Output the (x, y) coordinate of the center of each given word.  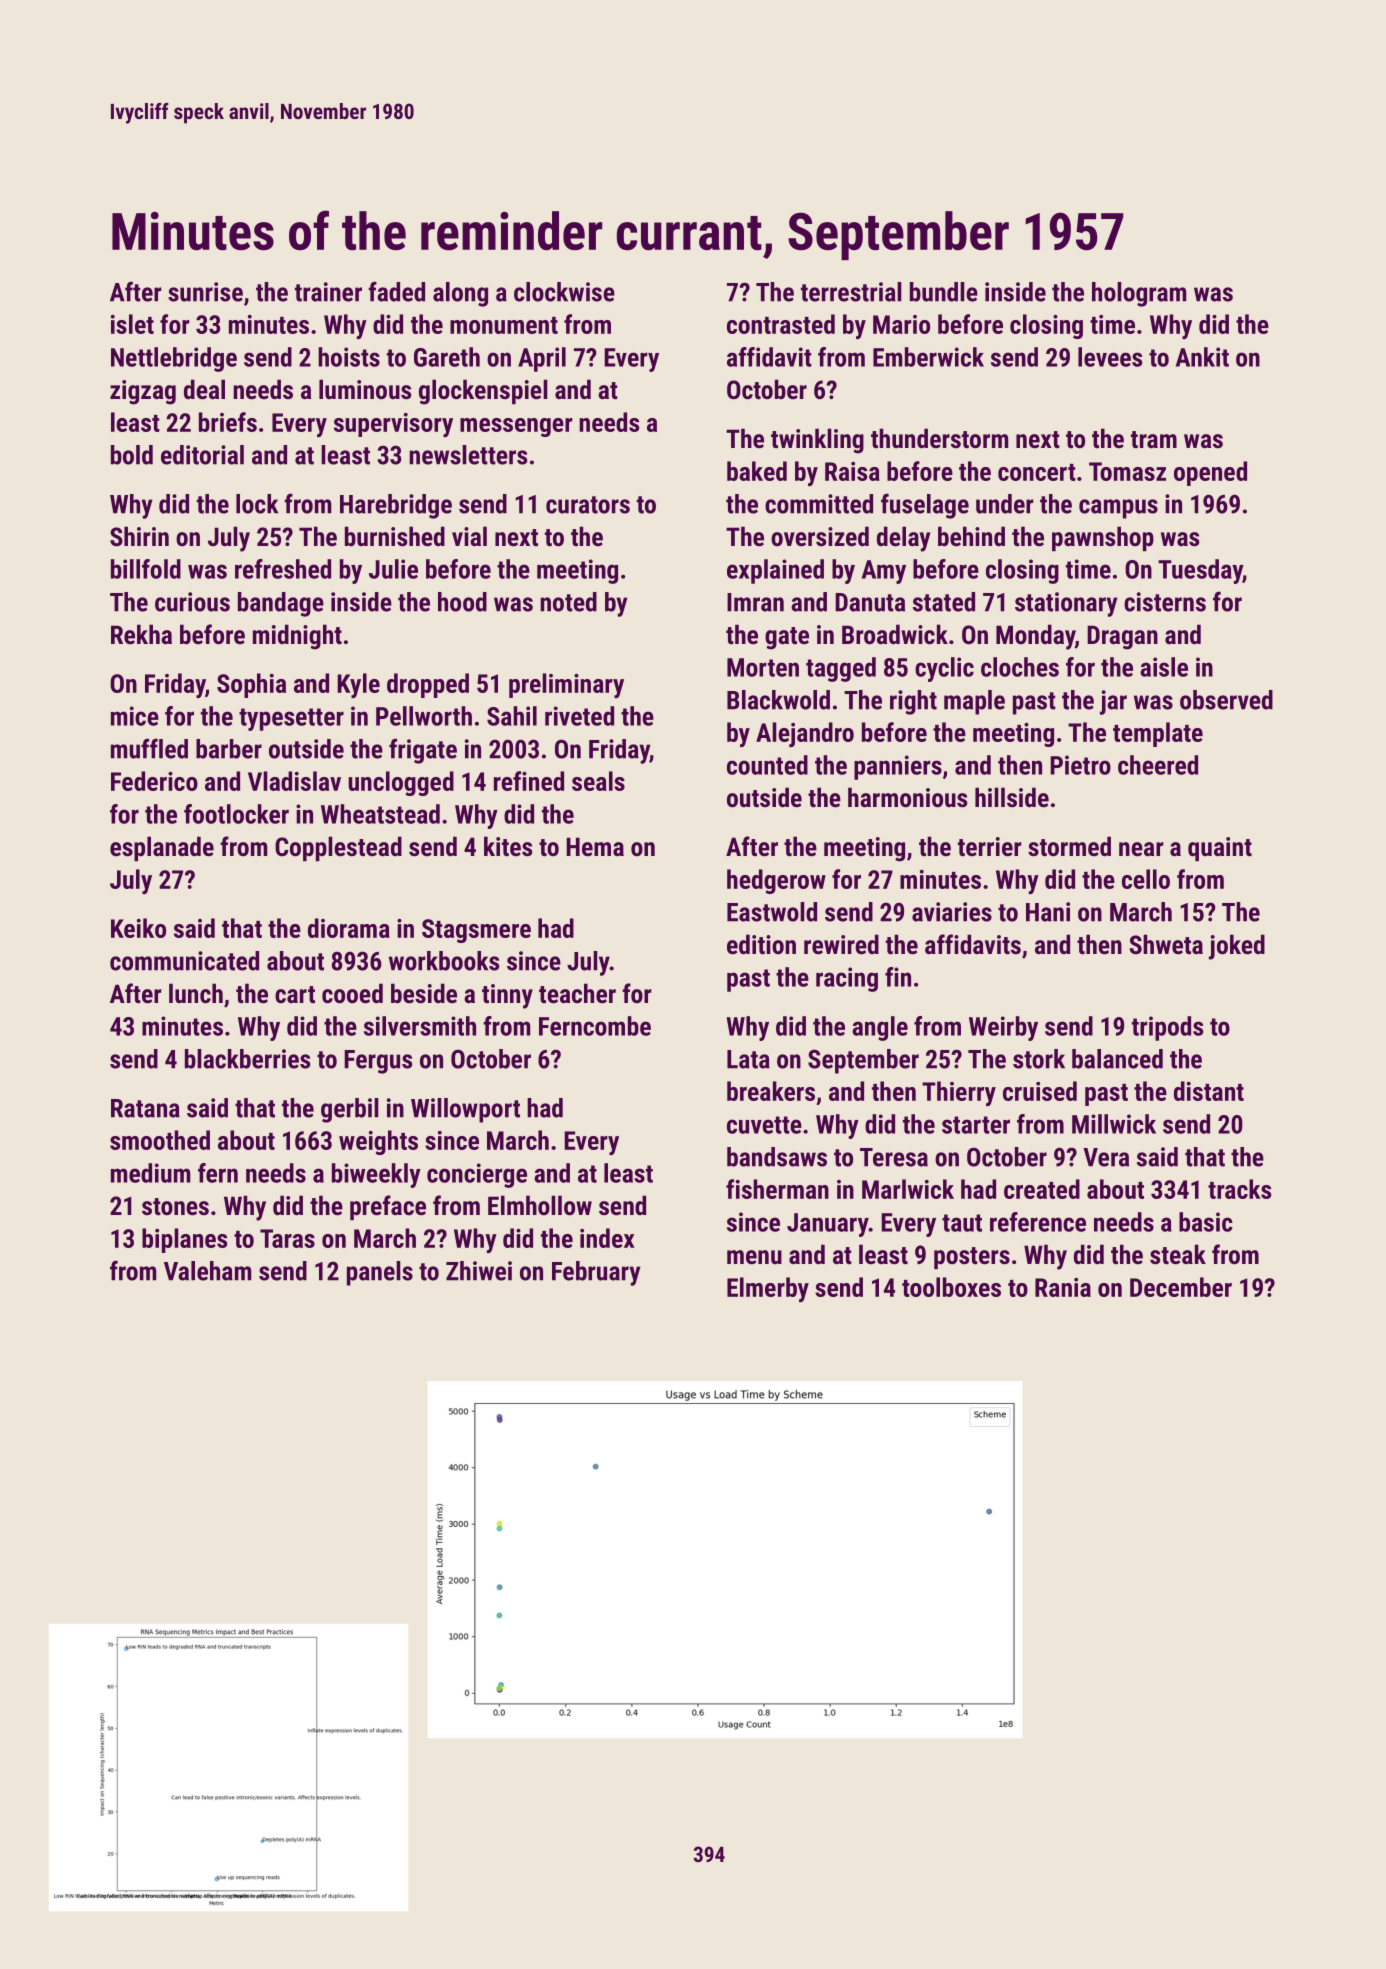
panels (380, 1273)
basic (1206, 1222)
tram (1154, 439)
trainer (328, 292)
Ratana (145, 1108)
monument (504, 325)
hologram (1139, 294)
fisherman (777, 1189)
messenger (516, 427)
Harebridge (396, 506)
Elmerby (768, 1289)
